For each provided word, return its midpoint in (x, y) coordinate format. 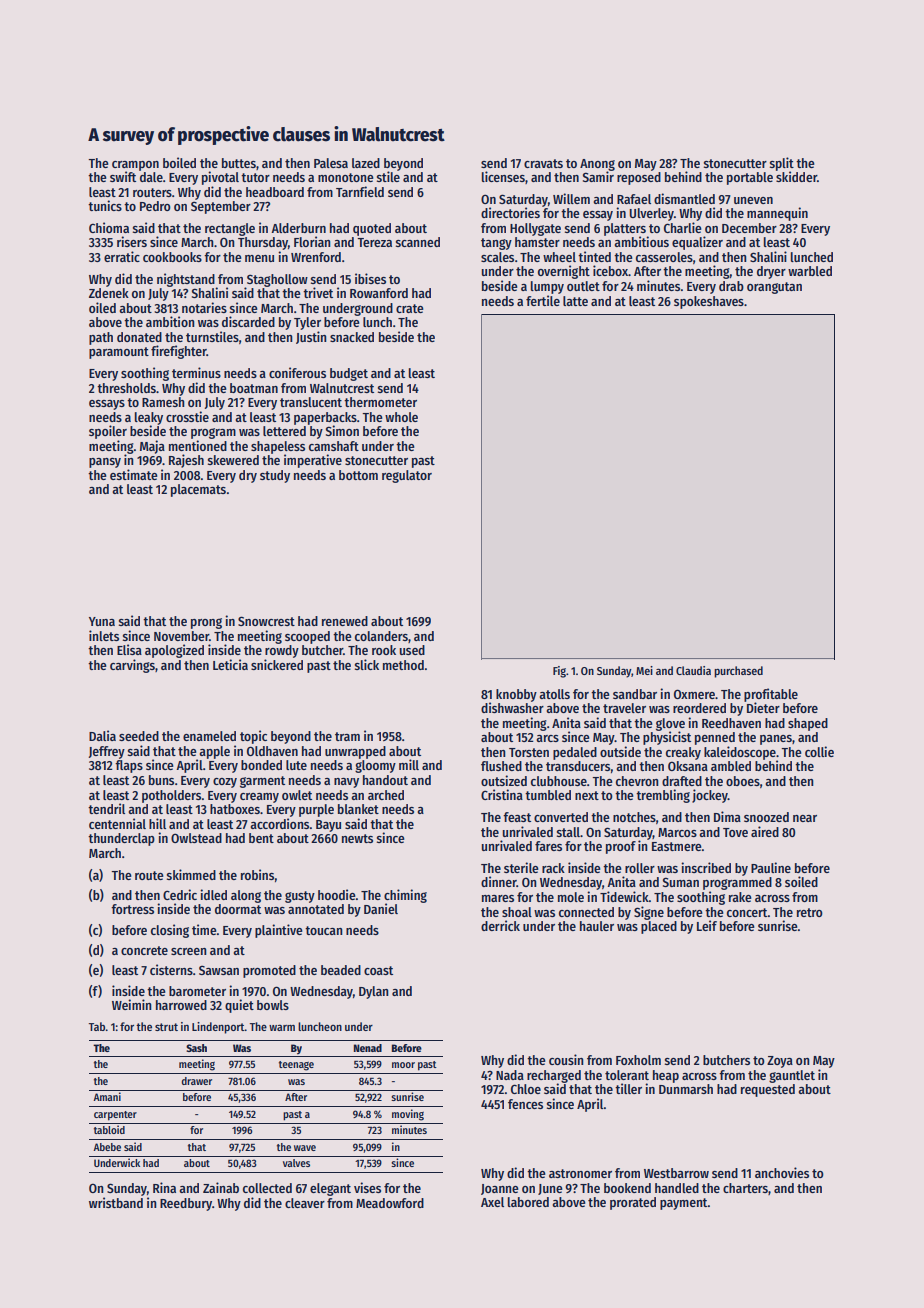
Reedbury (186, 1204)
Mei (644, 670)
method (403, 665)
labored (528, 1202)
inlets (104, 635)
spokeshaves (709, 302)
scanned (418, 242)
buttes (239, 163)
